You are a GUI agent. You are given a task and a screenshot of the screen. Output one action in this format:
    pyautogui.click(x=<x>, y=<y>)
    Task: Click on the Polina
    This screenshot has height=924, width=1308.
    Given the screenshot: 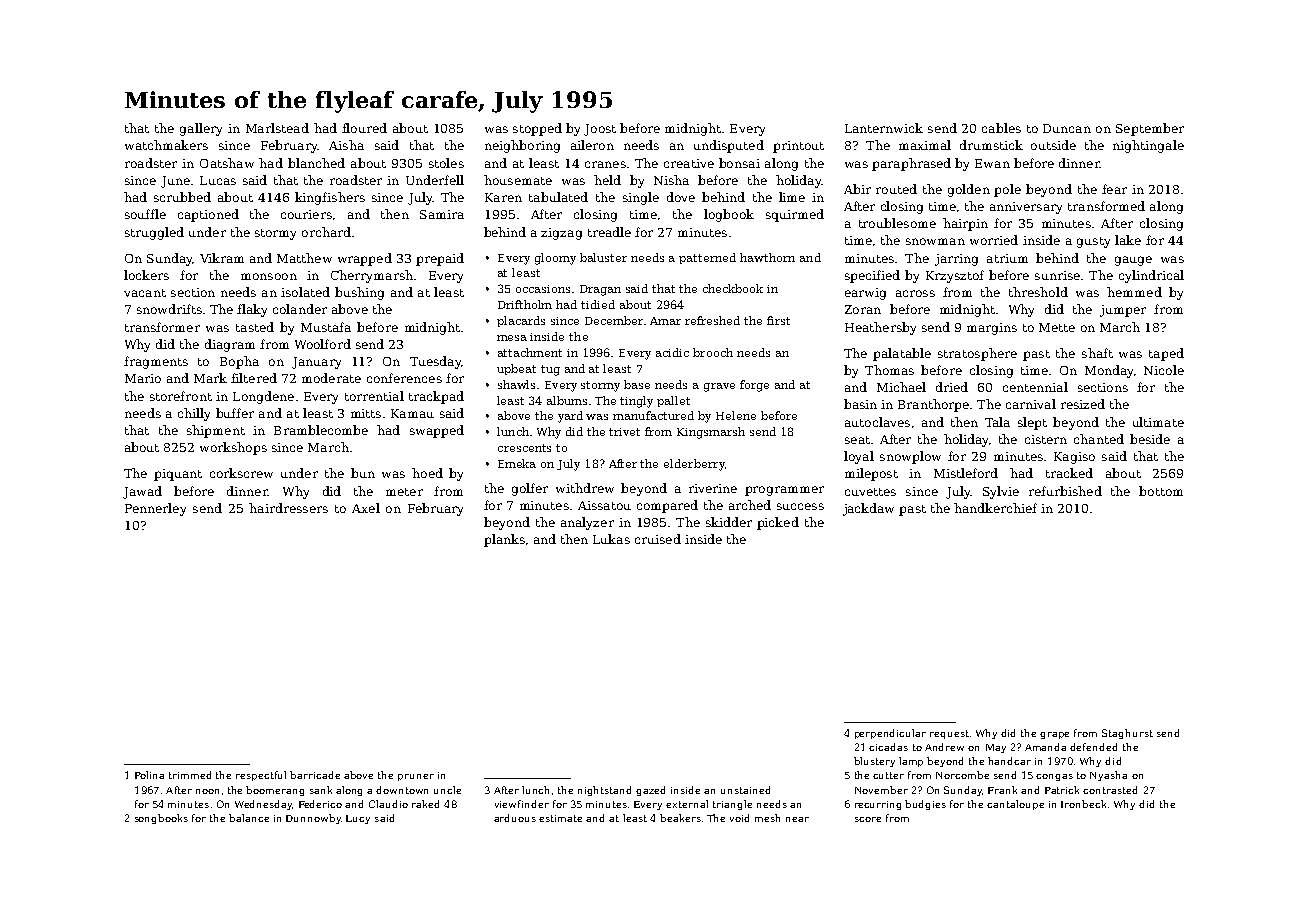 What is the action you would take?
    pyautogui.click(x=149, y=775)
